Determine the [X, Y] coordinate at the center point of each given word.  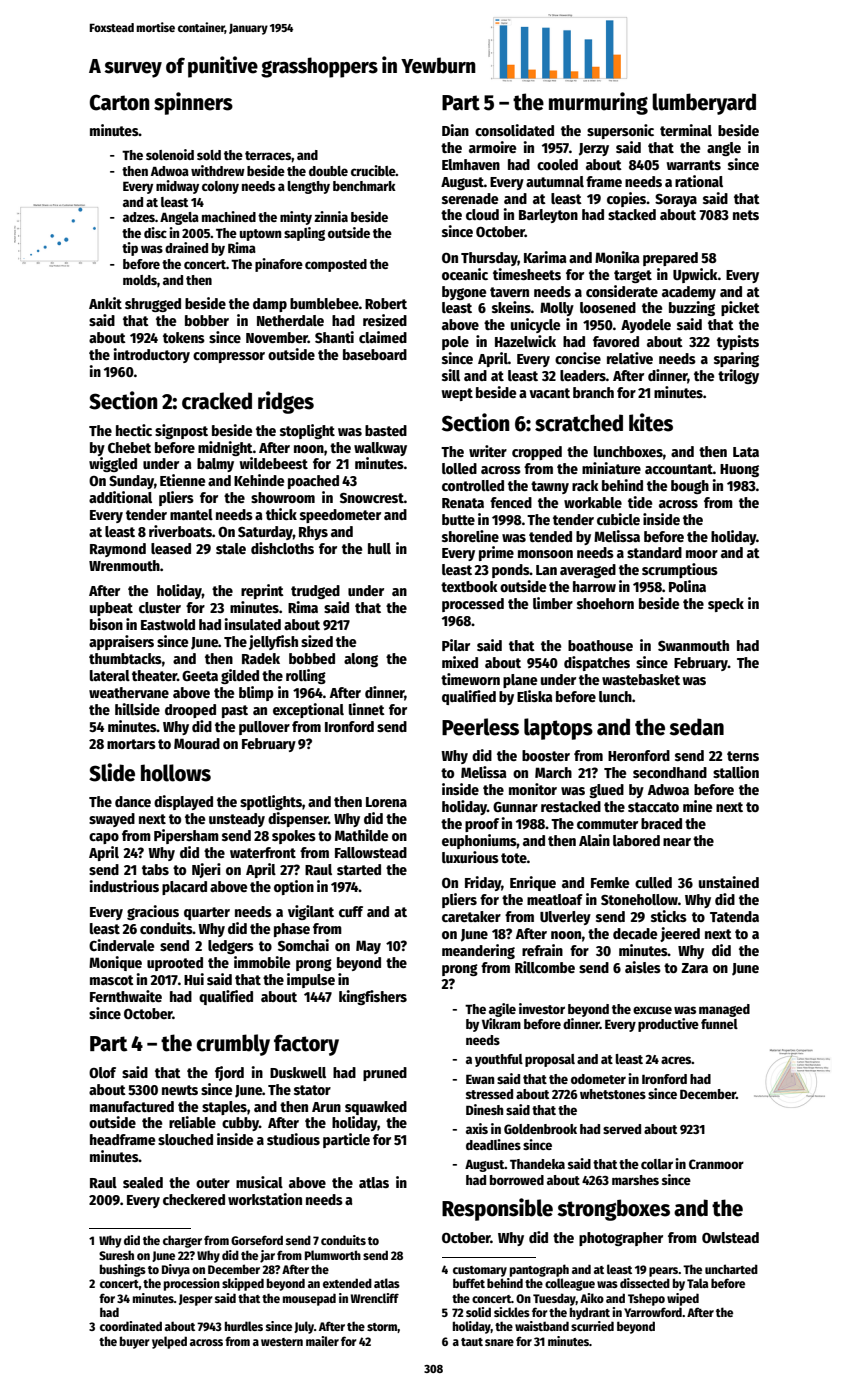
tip [130, 249]
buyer [135, 1342]
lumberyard [704, 104]
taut [472, 1342]
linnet [367, 709]
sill [451, 375]
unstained [729, 882]
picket [740, 308]
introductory [151, 355]
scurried [592, 1326]
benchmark [364, 186]
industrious [124, 886]
